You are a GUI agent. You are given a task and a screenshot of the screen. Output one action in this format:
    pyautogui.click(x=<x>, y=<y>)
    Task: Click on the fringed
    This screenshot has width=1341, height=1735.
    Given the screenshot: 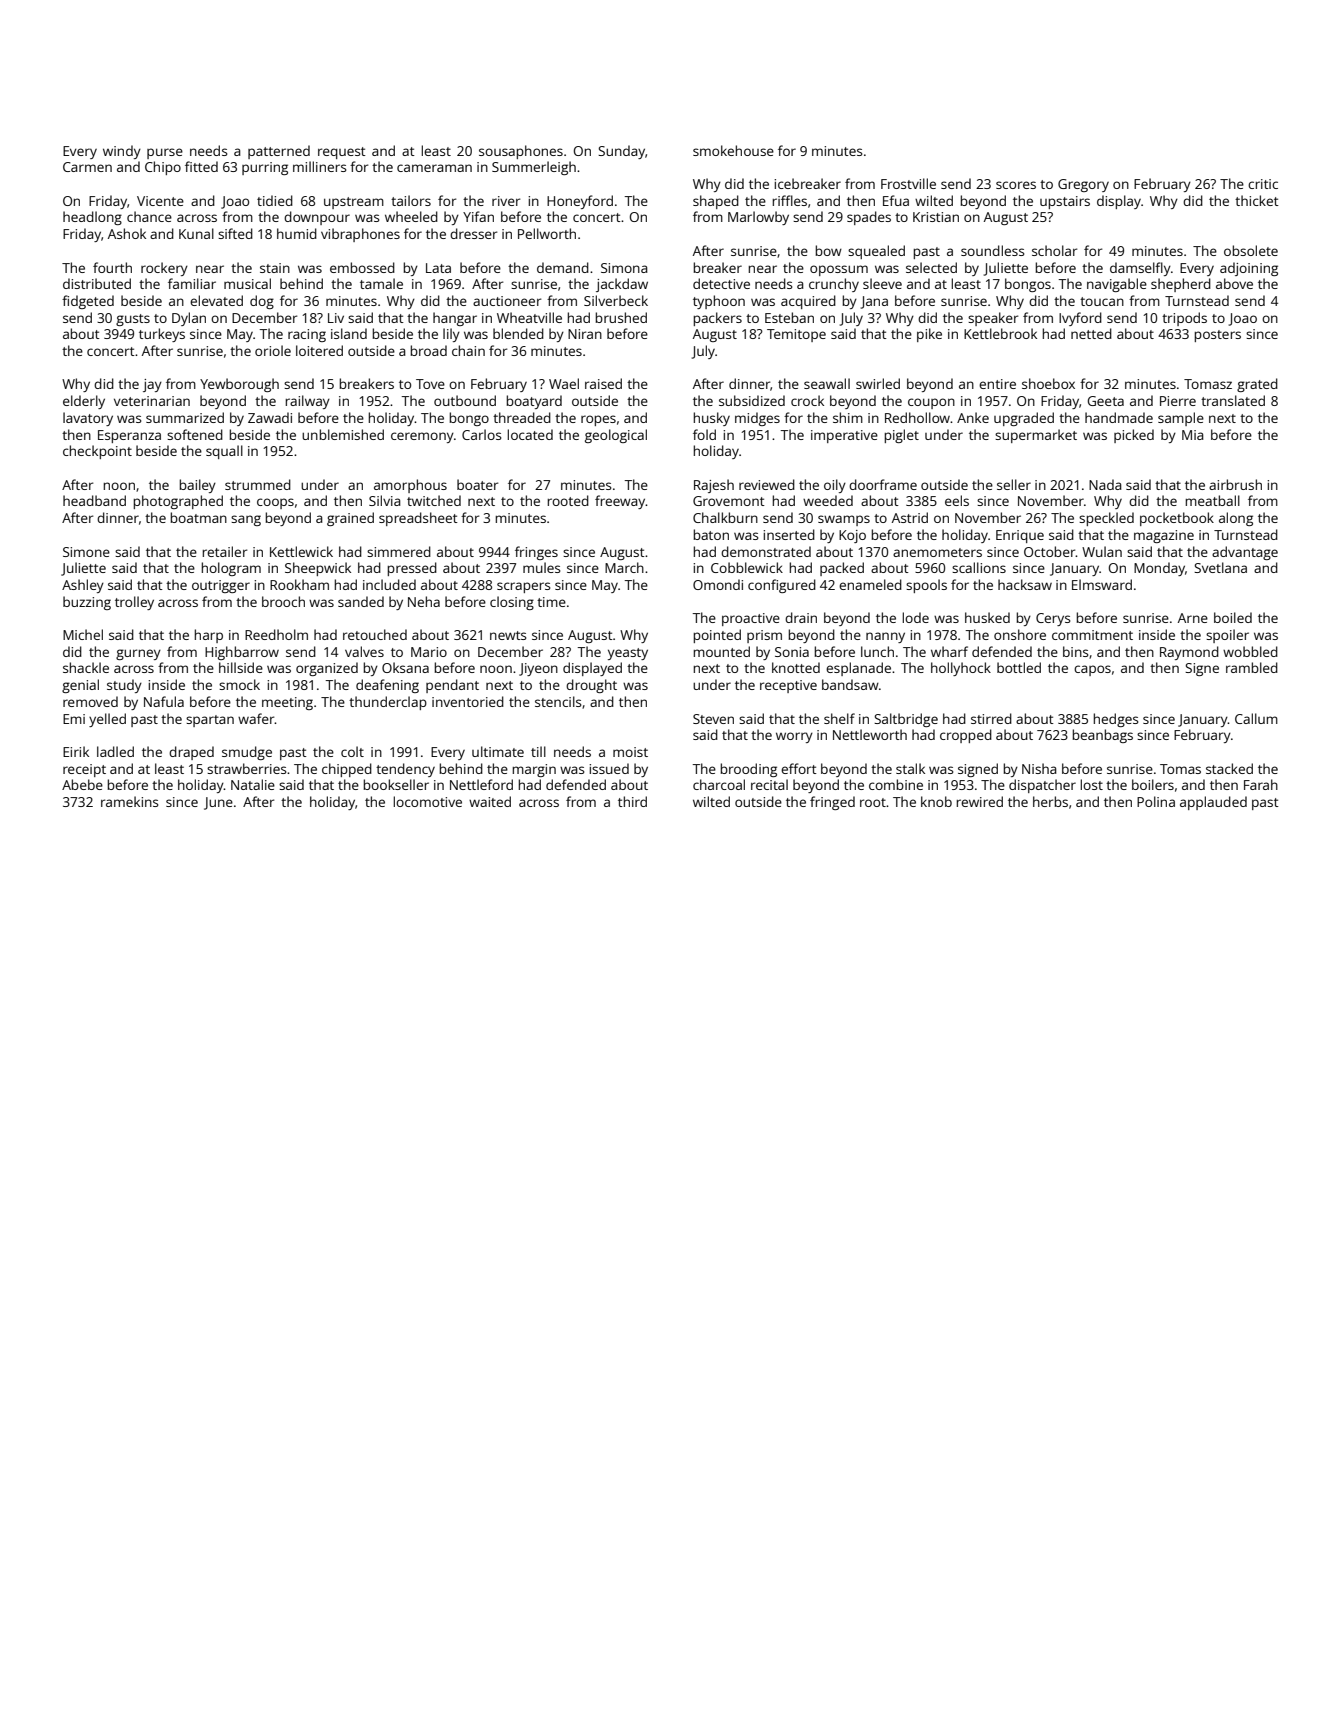 What is the action you would take?
    pyautogui.click(x=832, y=803)
